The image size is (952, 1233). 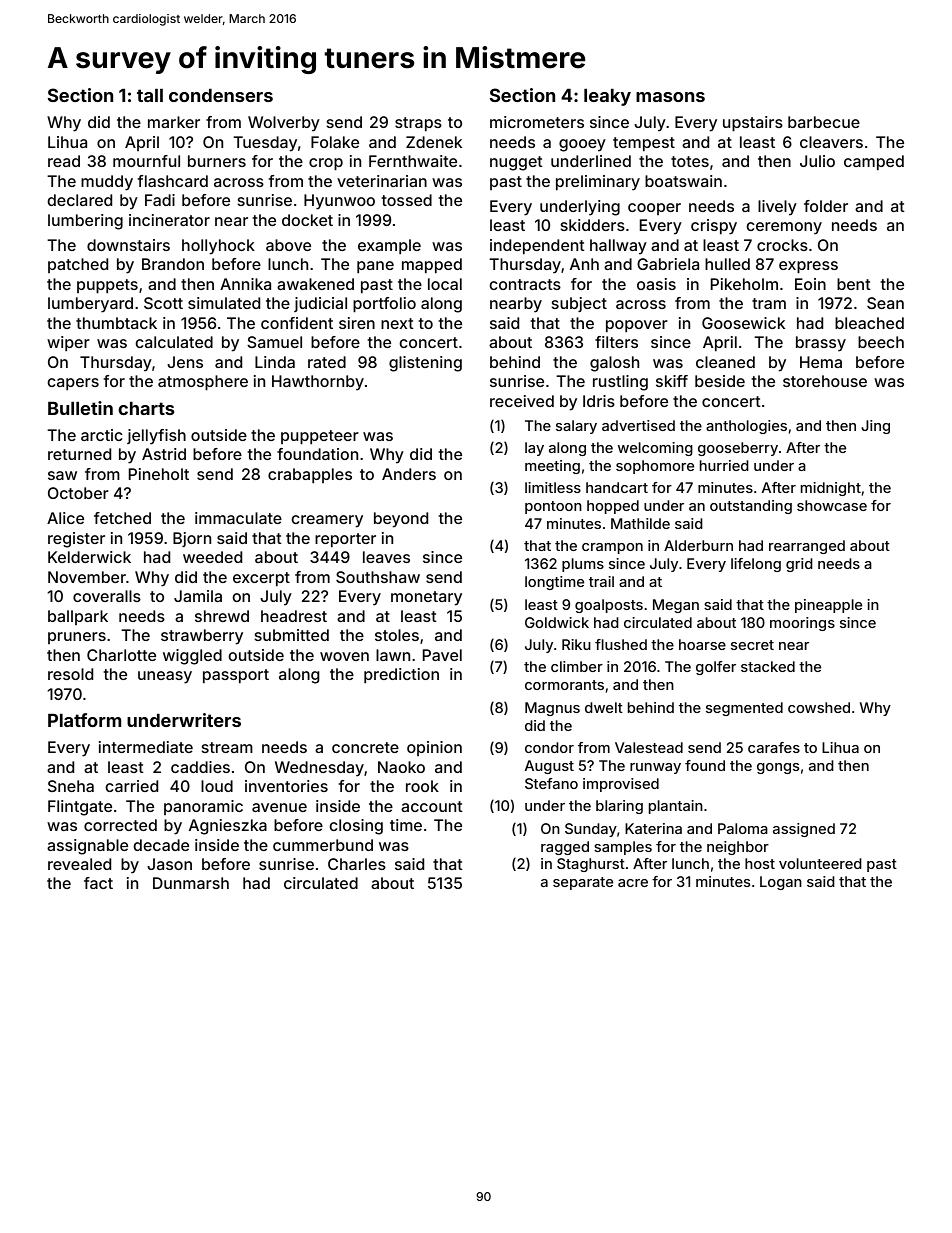 What do you see at coordinates (875, 427) in the screenshot?
I see `Jing` at bounding box center [875, 427].
